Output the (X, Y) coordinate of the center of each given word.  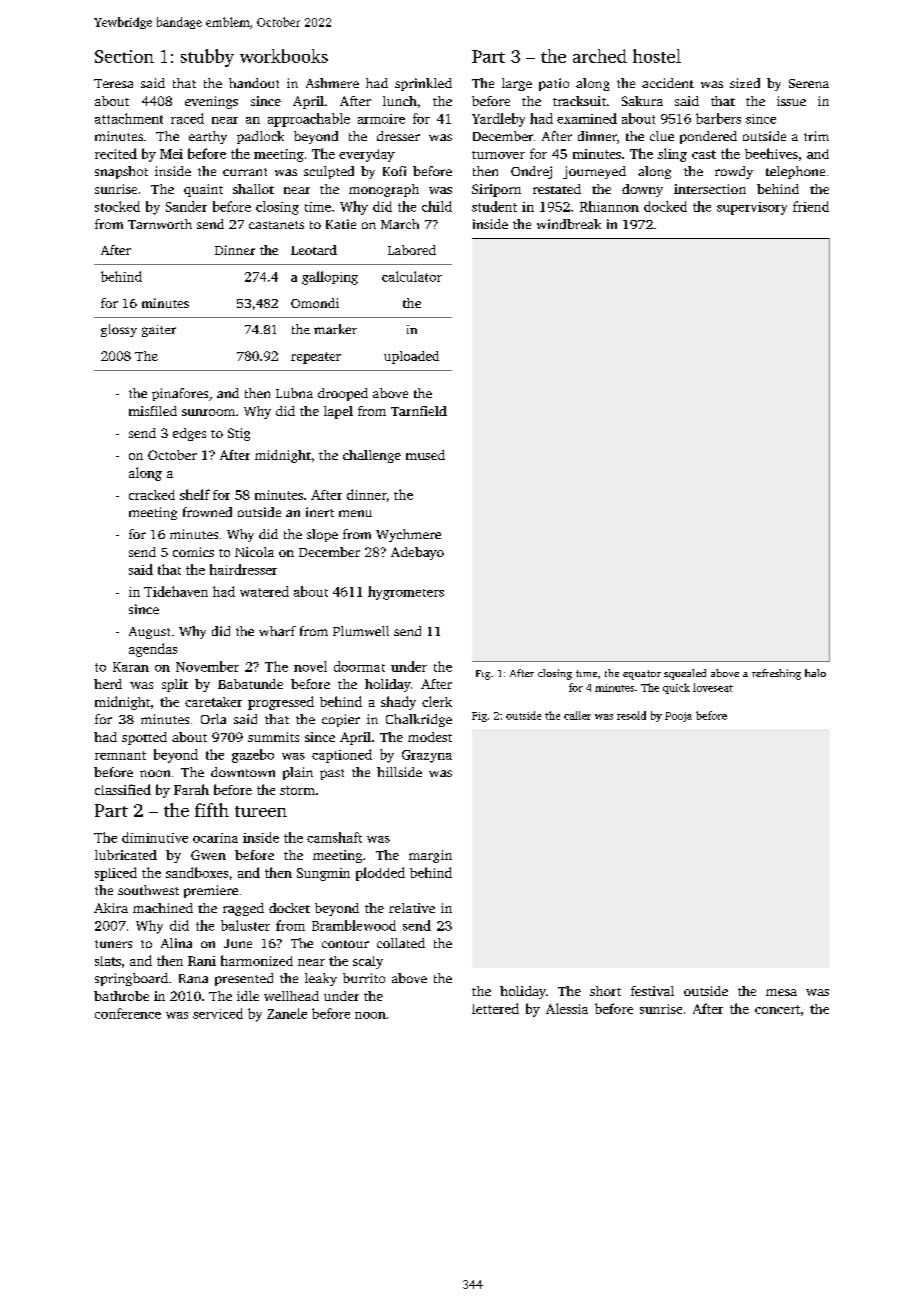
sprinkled (423, 84)
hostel (657, 56)
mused (425, 455)
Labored (412, 250)
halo (815, 673)
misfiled (153, 411)
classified (123, 789)
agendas (153, 650)
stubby (207, 58)
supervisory (752, 208)
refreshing (776, 674)
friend (811, 206)
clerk (437, 701)
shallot (253, 189)
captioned (342, 756)
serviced (218, 1013)
